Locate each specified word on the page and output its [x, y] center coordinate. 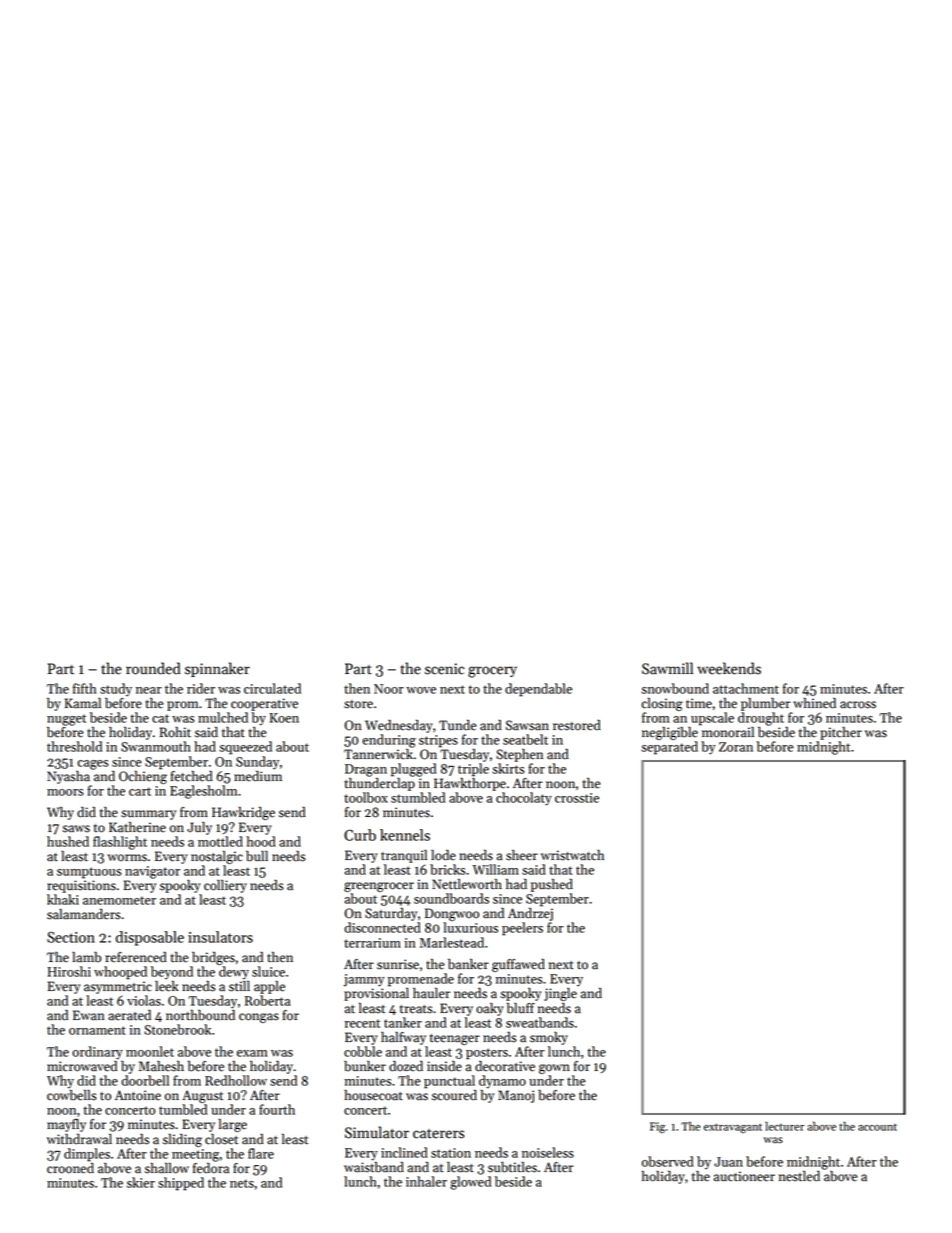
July [199, 828]
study [116, 690]
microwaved [82, 1066]
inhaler [426, 1181]
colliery [225, 886]
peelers [522, 929]
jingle [560, 994]
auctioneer [744, 1176]
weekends [729, 668]
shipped [181, 1184]
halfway [403, 1038]
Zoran [736, 747]
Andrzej [530, 914]
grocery [492, 672]
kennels [405, 835]
